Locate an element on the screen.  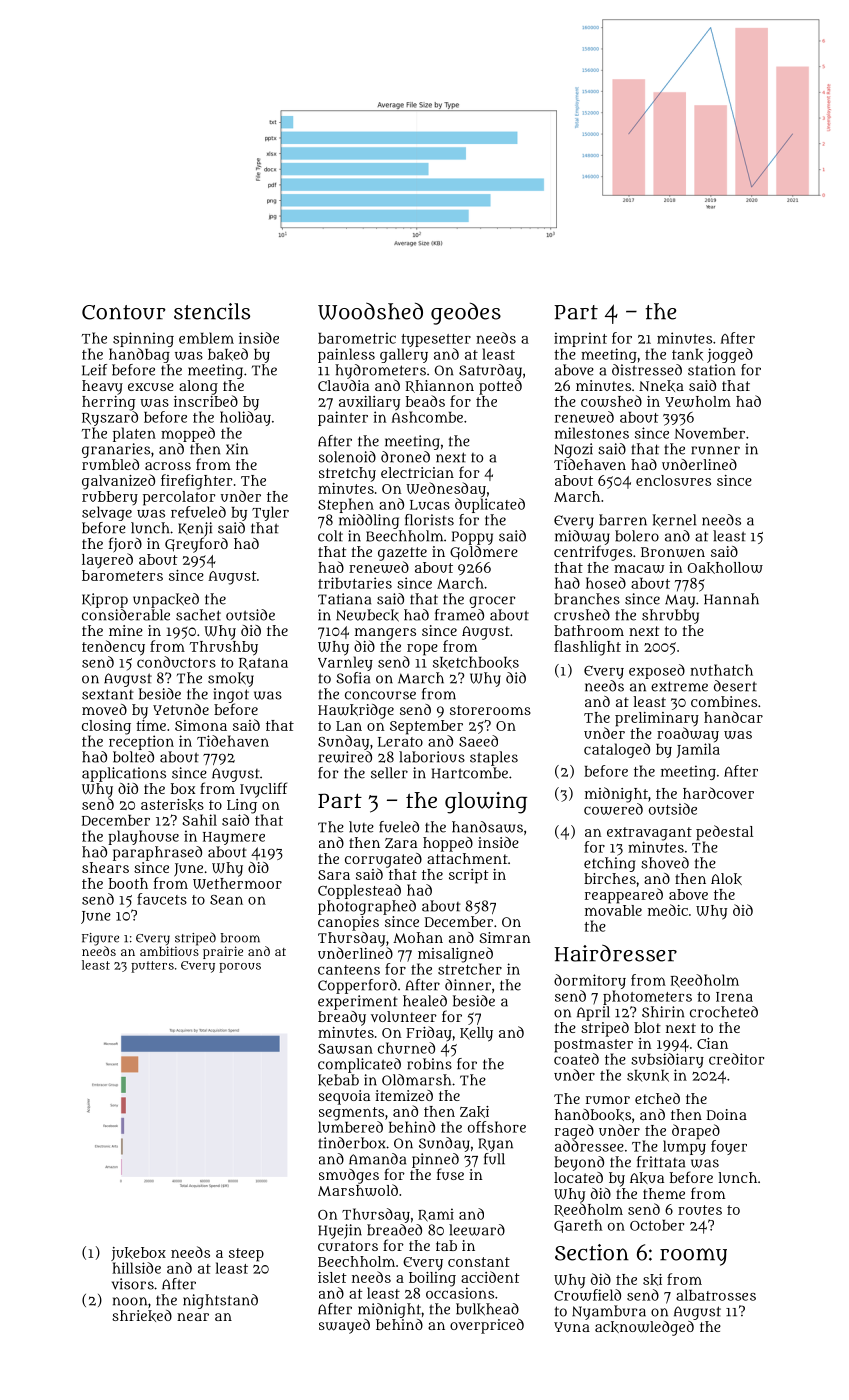
staples is located at coordinates (494, 758).
